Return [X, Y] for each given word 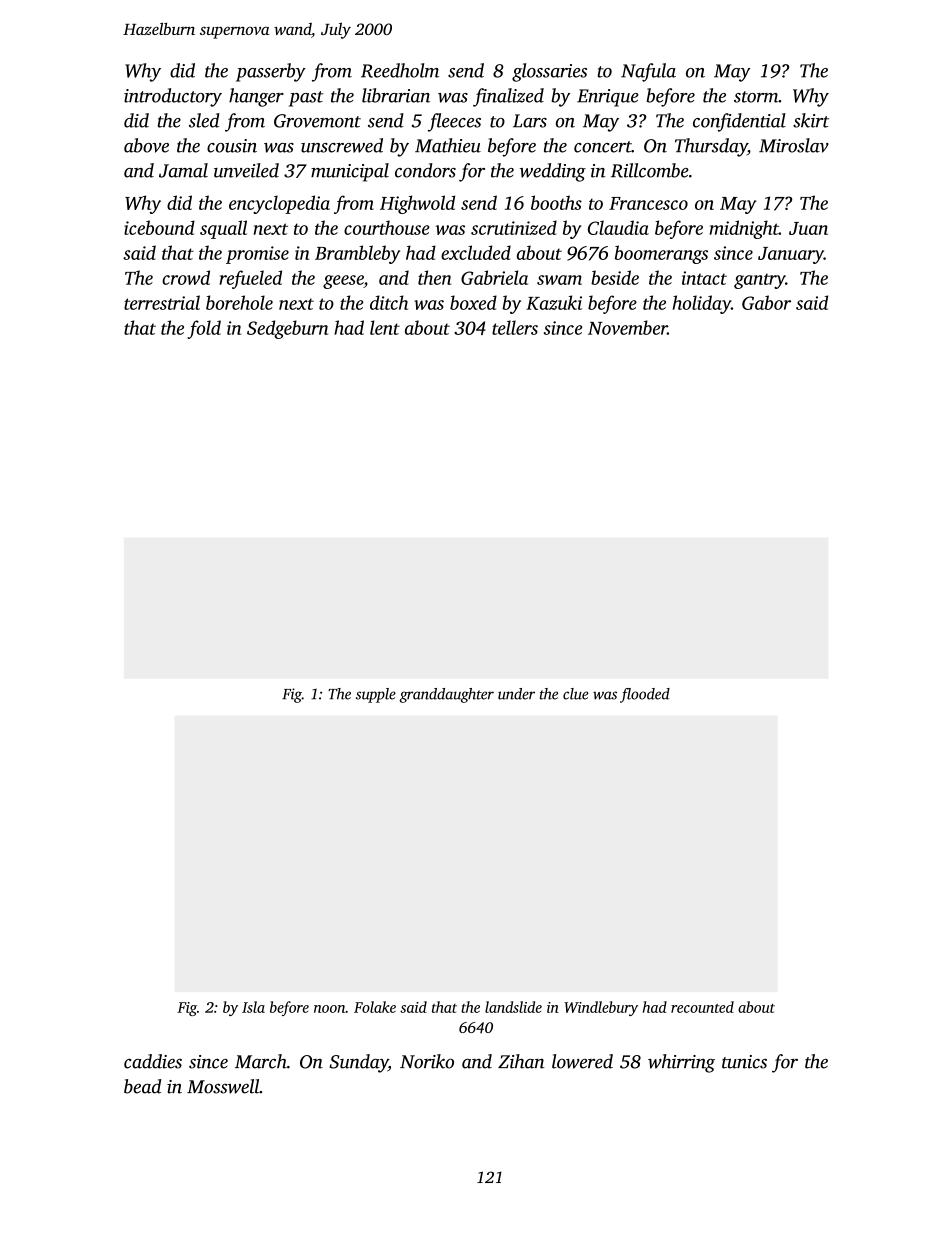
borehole [239, 302]
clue [576, 694]
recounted [702, 1007]
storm [756, 97]
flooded [645, 695]
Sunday [359, 1063]
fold [204, 329]
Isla [253, 1007]
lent [385, 327]
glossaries [549, 72]
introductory [173, 97]
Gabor [766, 302]
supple [376, 695]
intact [704, 278]
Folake [375, 1007]
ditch [389, 302]
